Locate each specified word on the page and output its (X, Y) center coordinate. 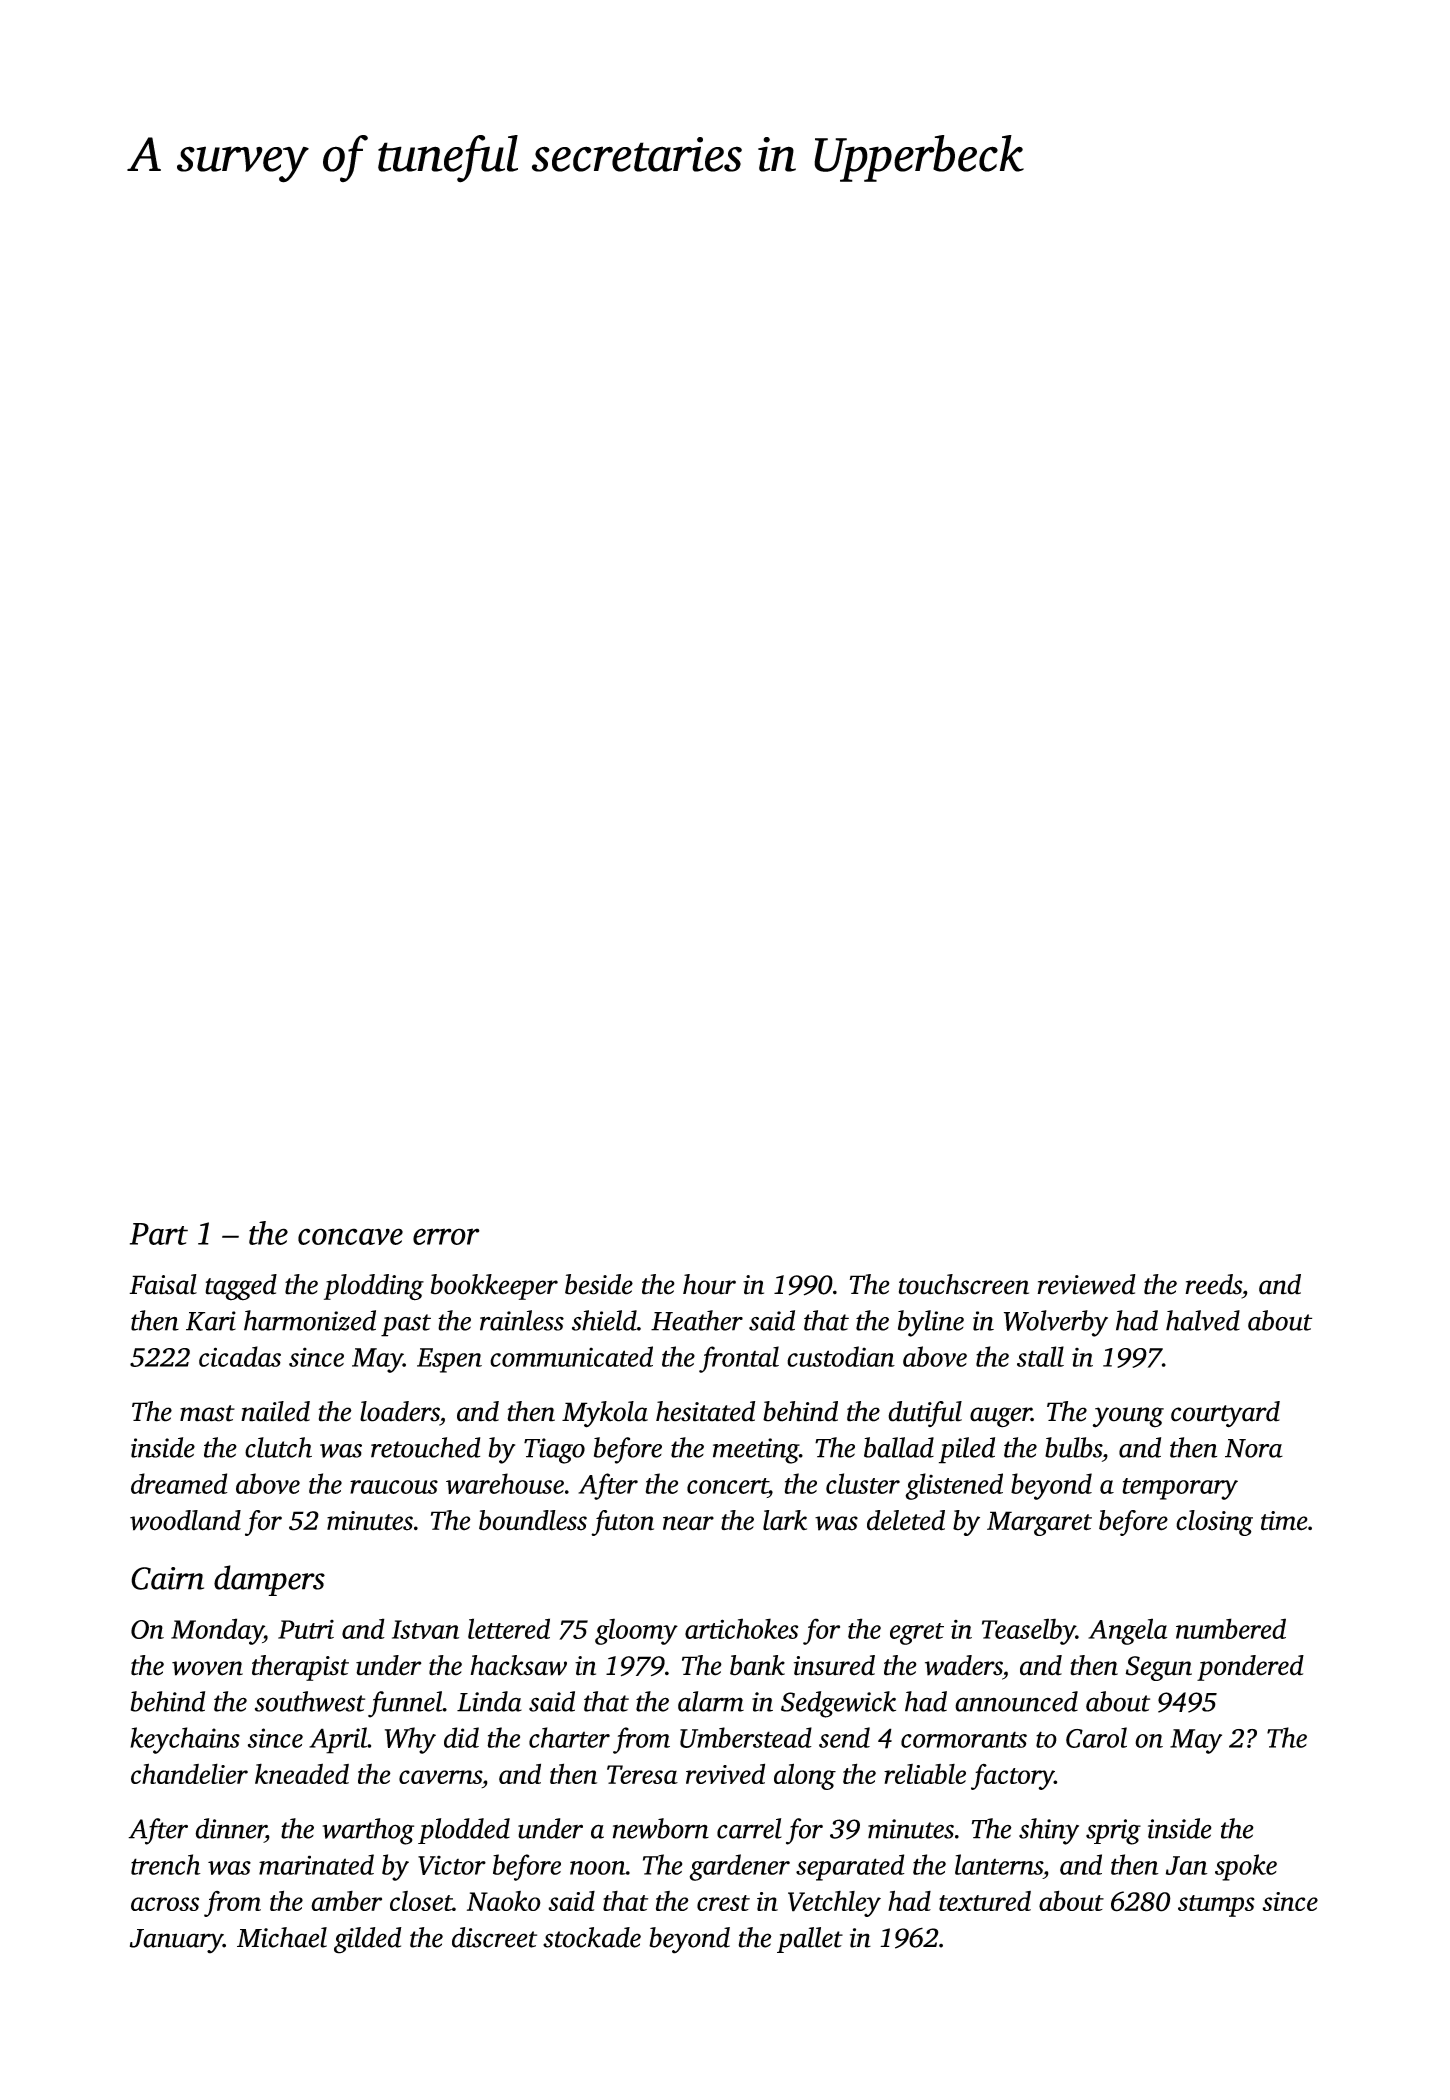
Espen (449, 1360)
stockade (592, 1937)
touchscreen (964, 1284)
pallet (810, 1940)
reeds (1213, 1284)
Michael (282, 1937)
